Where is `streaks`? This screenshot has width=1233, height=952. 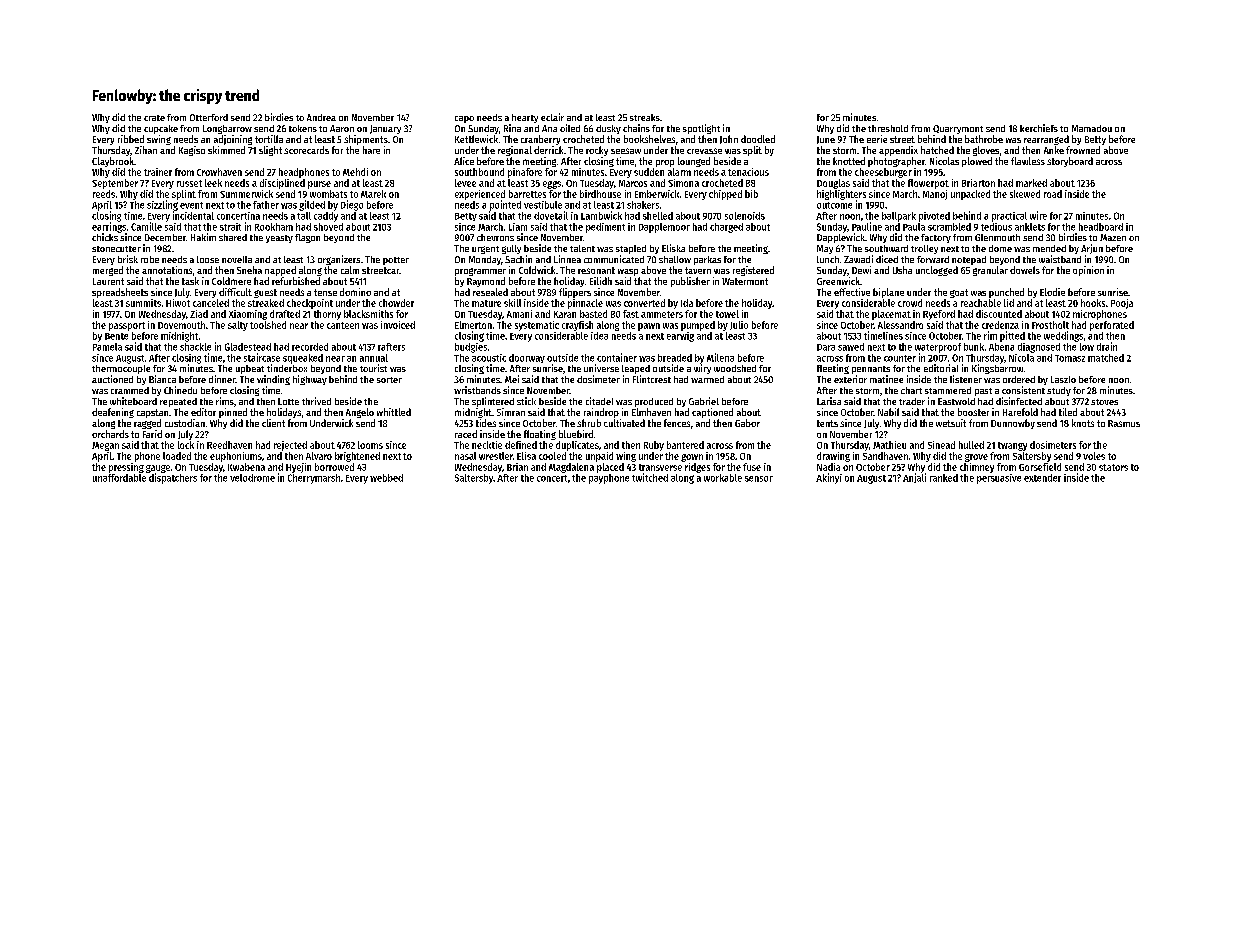
streaks is located at coordinates (645, 117).
